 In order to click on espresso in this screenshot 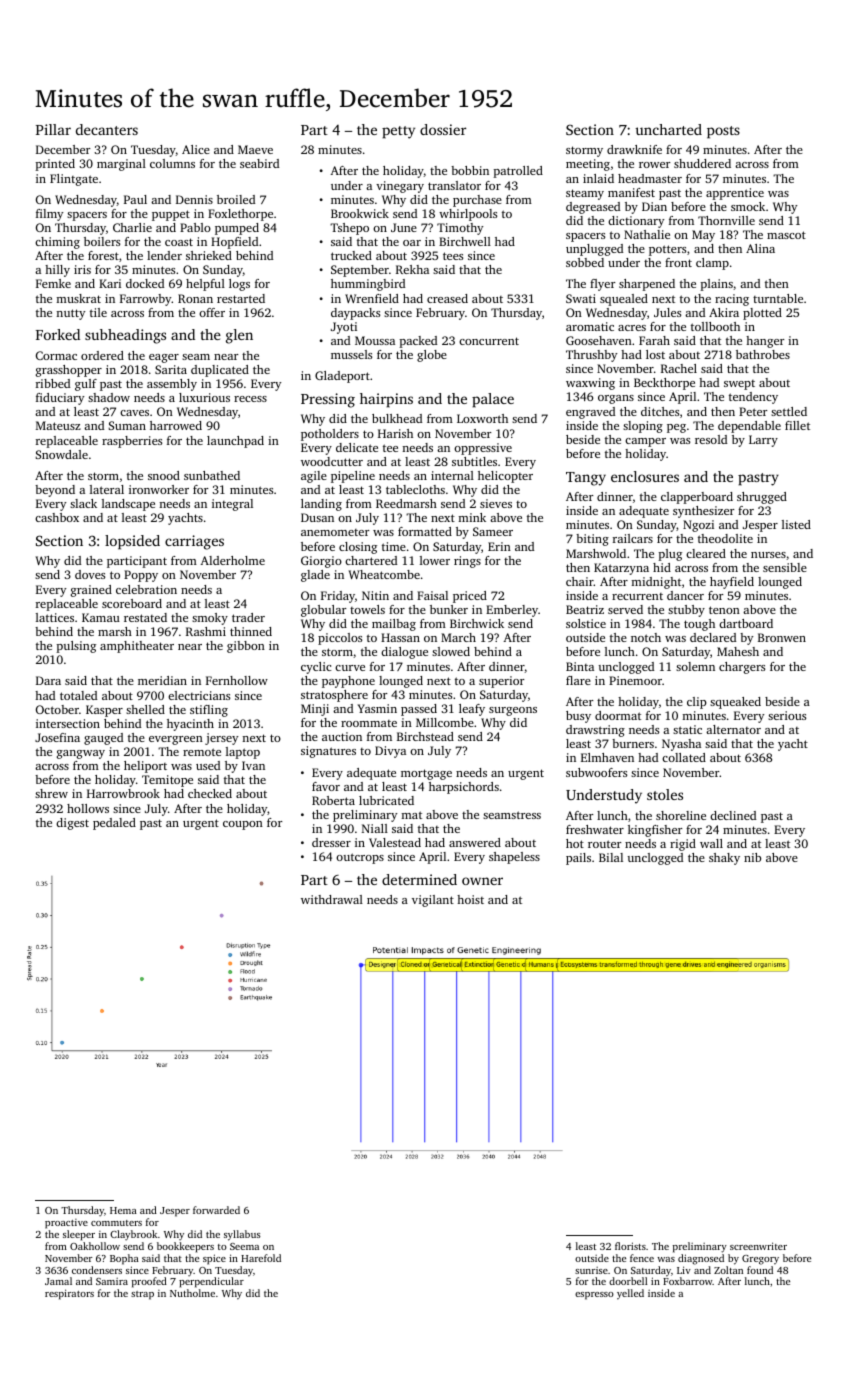, I will do `click(594, 1296)`.
